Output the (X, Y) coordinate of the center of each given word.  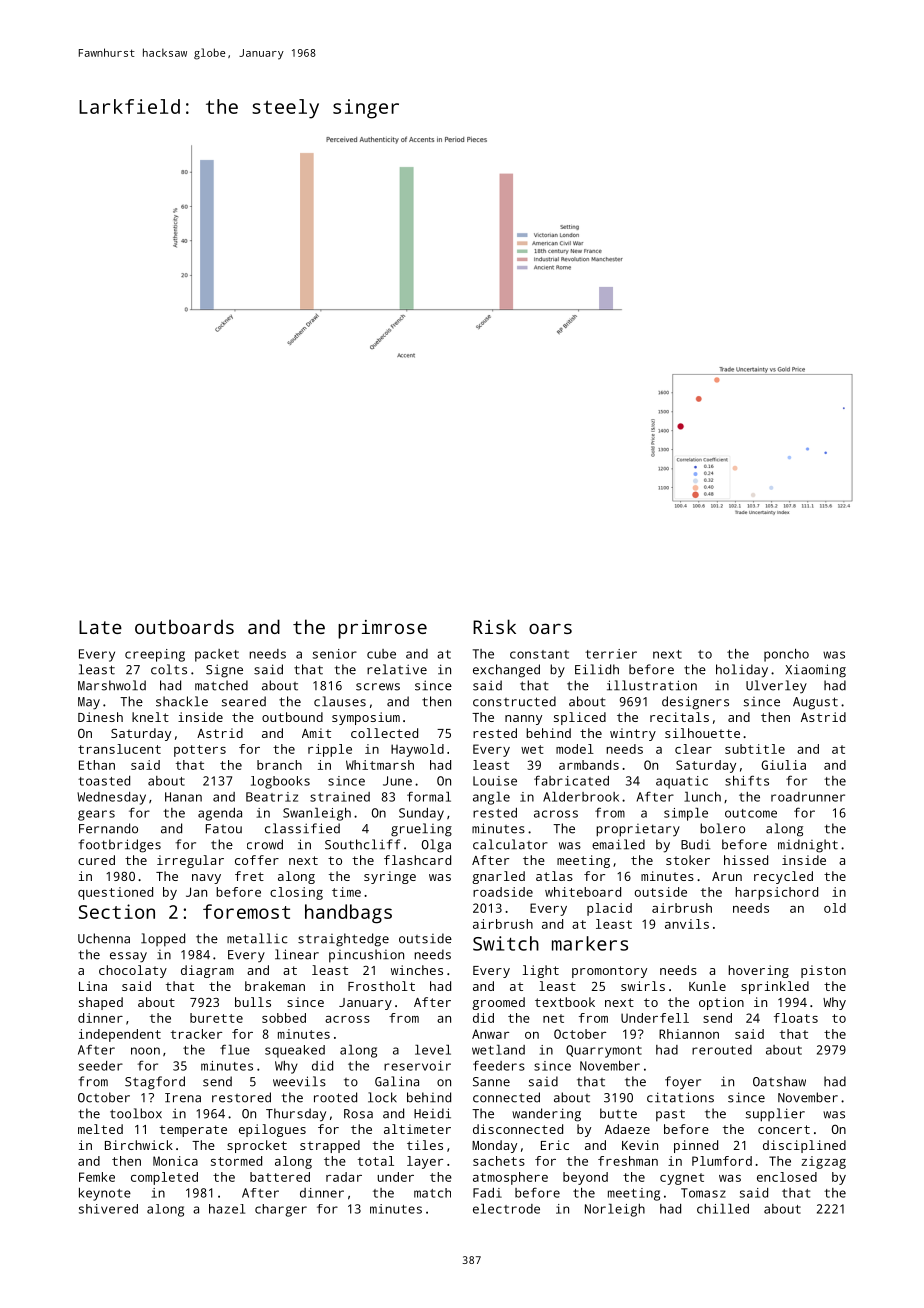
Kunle (707, 986)
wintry (633, 734)
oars (550, 628)
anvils (687, 924)
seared (244, 701)
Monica (175, 1161)
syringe (390, 877)
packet (217, 655)
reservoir (417, 1066)
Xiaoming (816, 671)
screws (378, 687)
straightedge (343, 940)
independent (120, 1035)
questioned (115, 893)
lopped (163, 940)
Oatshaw (779, 1081)
